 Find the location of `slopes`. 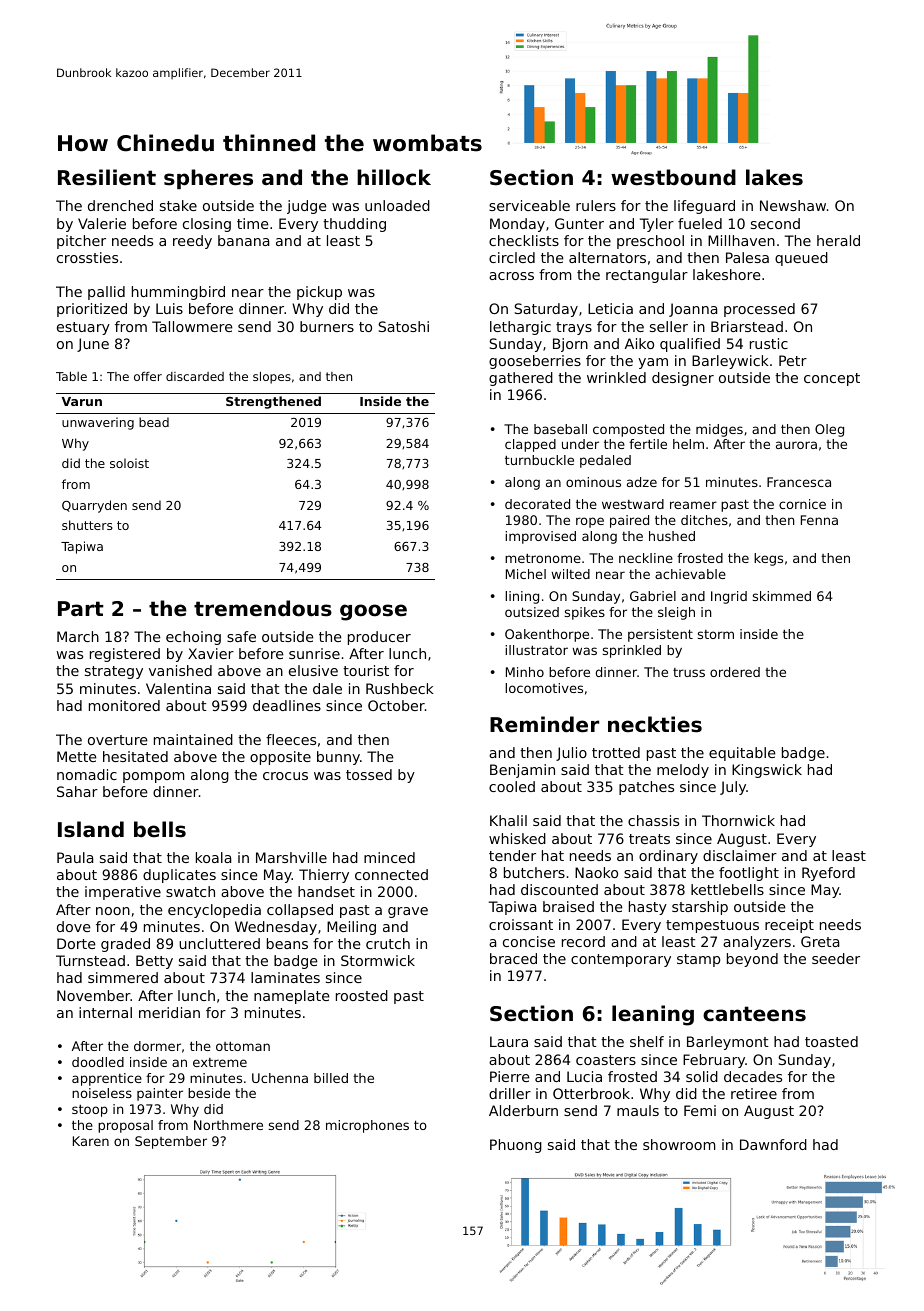

slopes is located at coordinates (272, 378).
